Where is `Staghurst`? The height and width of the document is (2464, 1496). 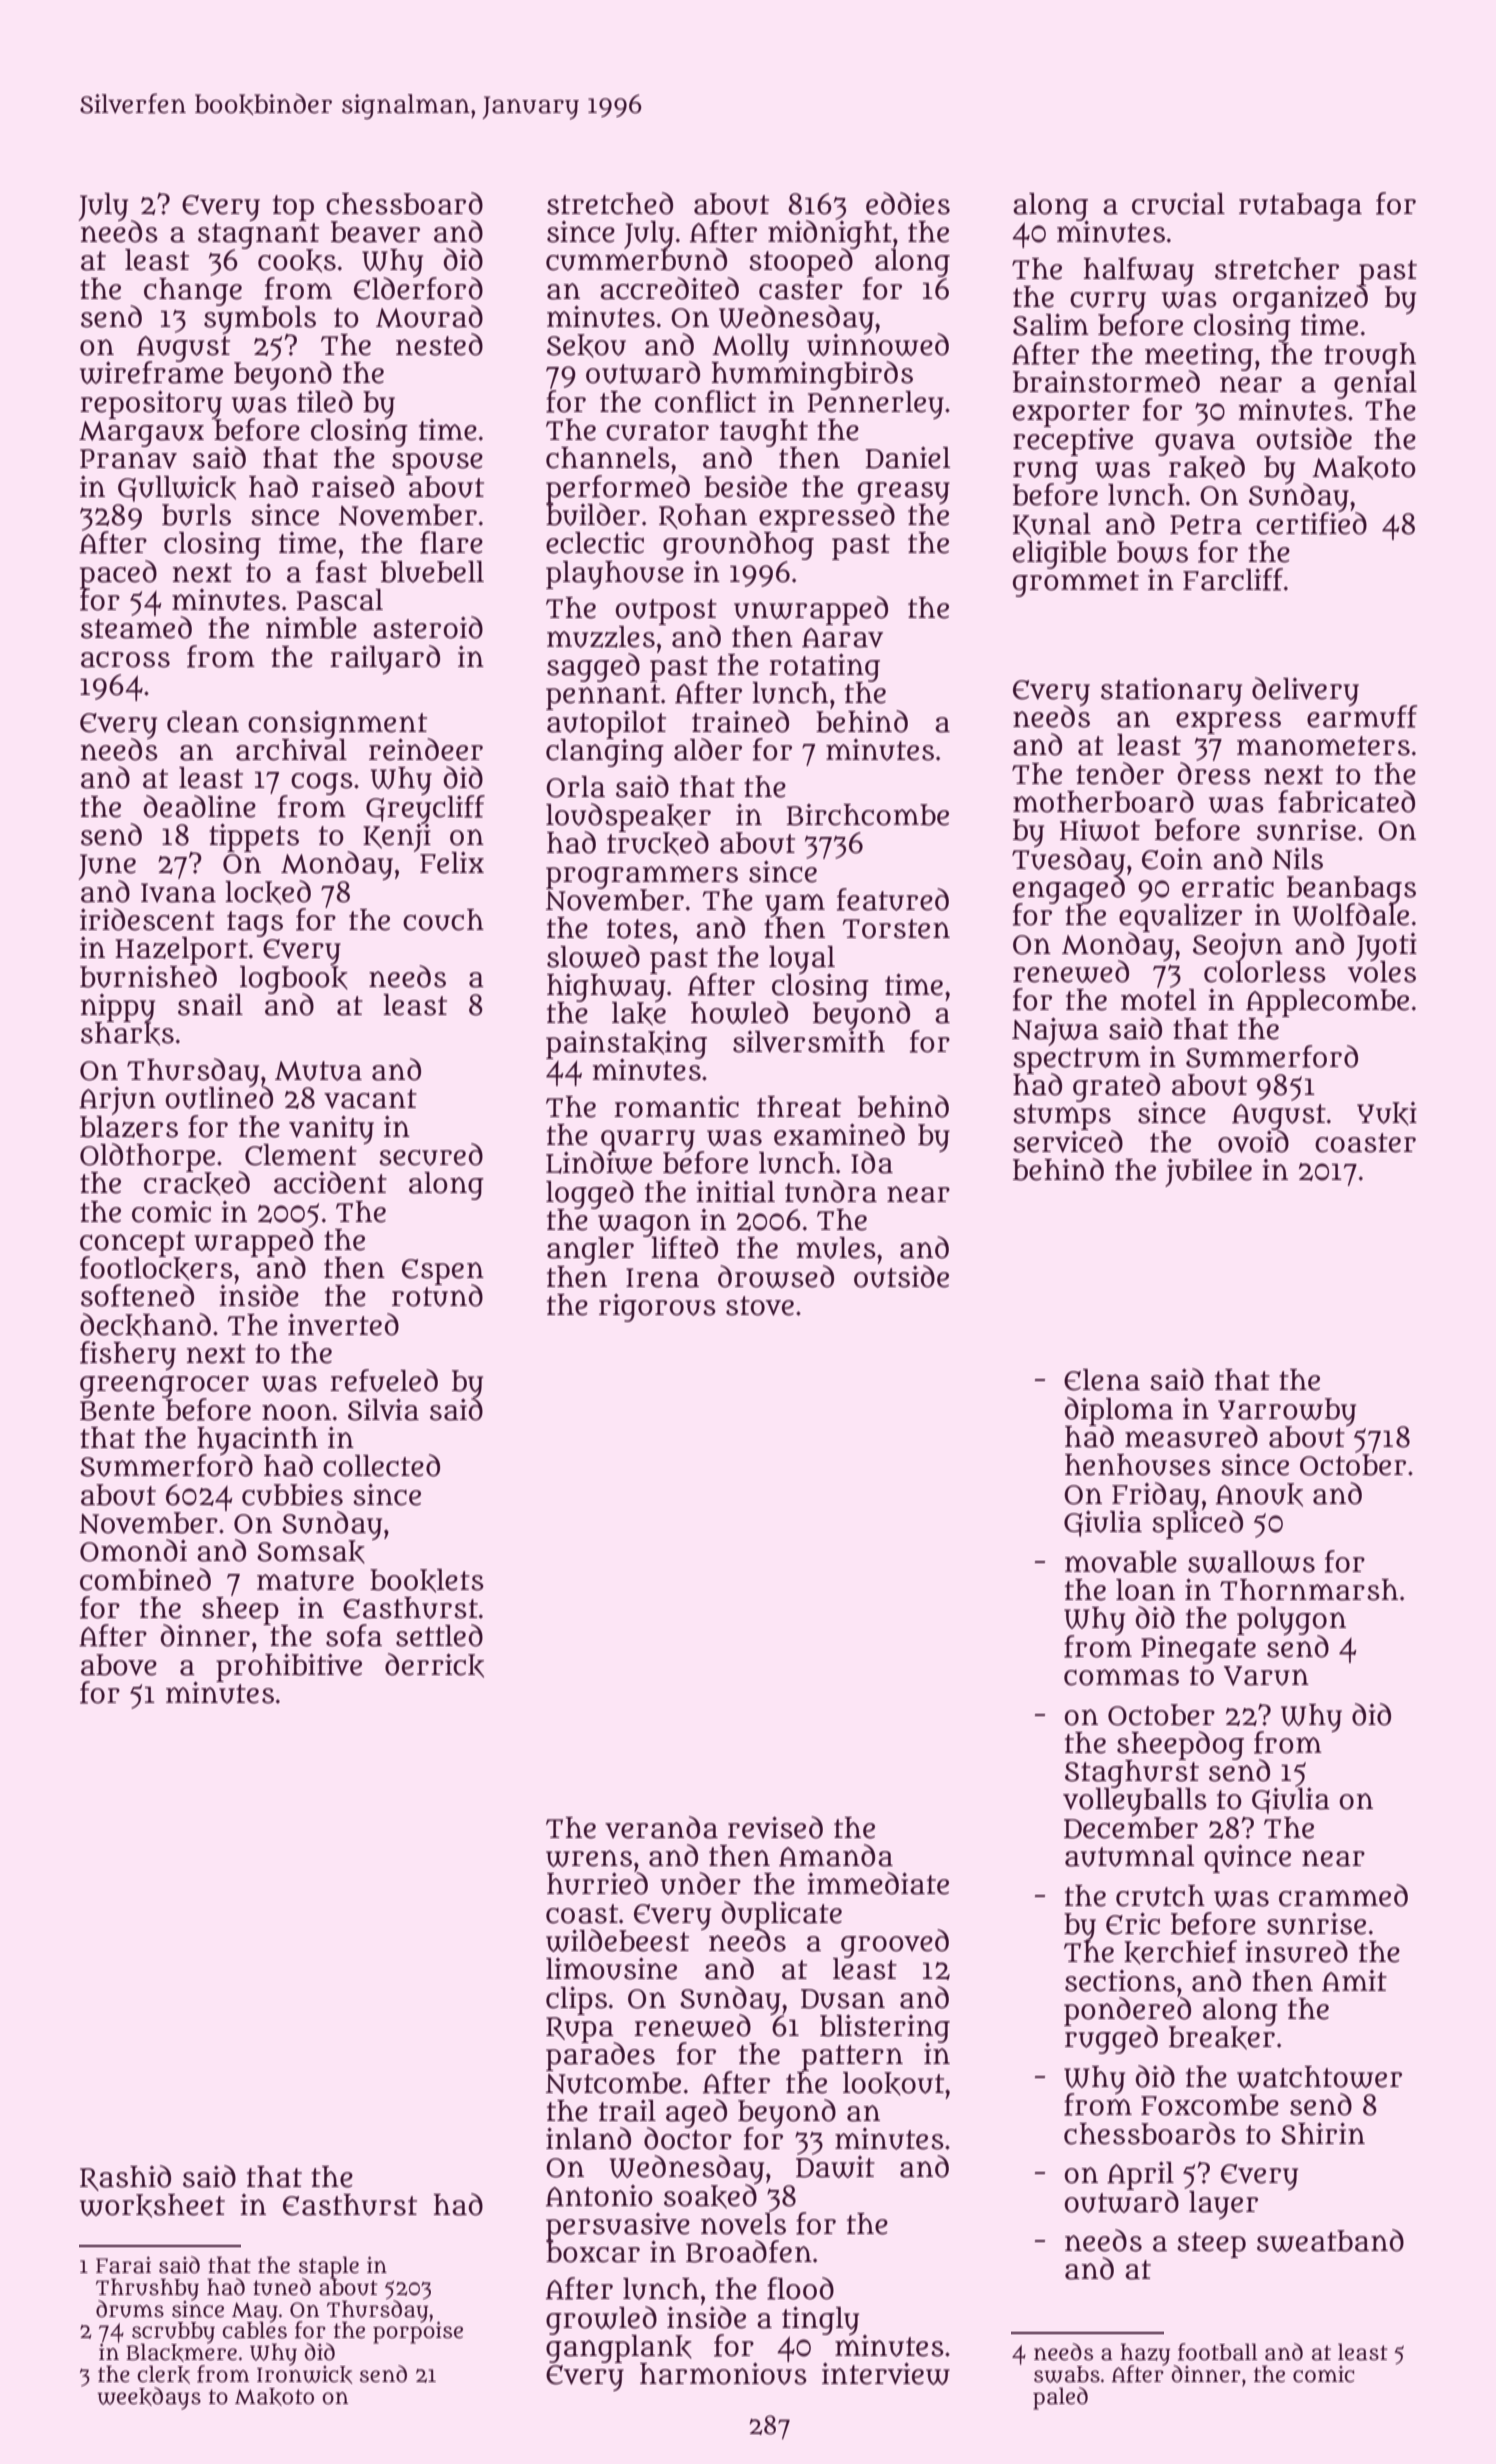
Staghurst is located at coordinates (1132, 1774).
